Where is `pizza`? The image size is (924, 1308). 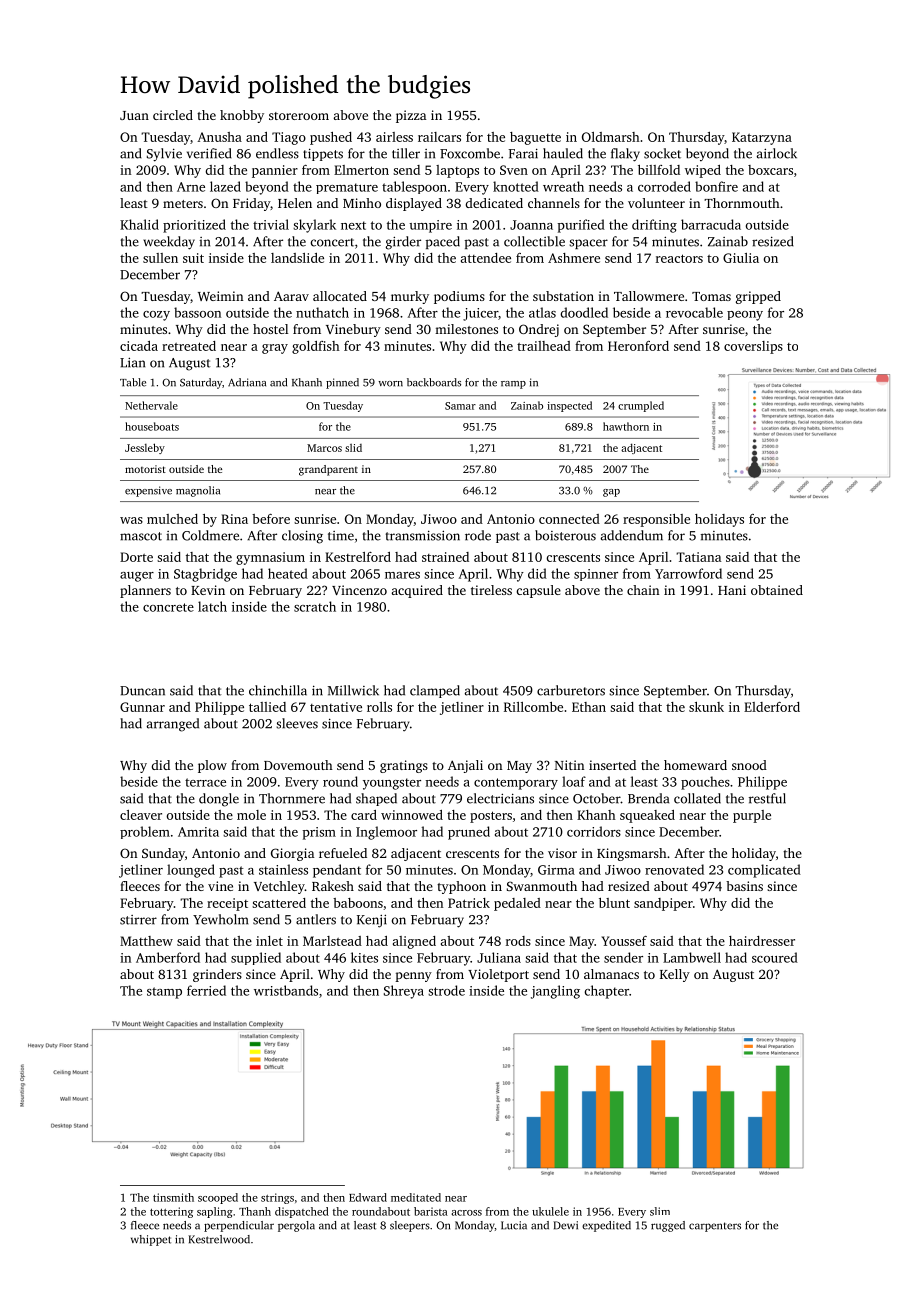
pizza is located at coordinates (411, 116).
